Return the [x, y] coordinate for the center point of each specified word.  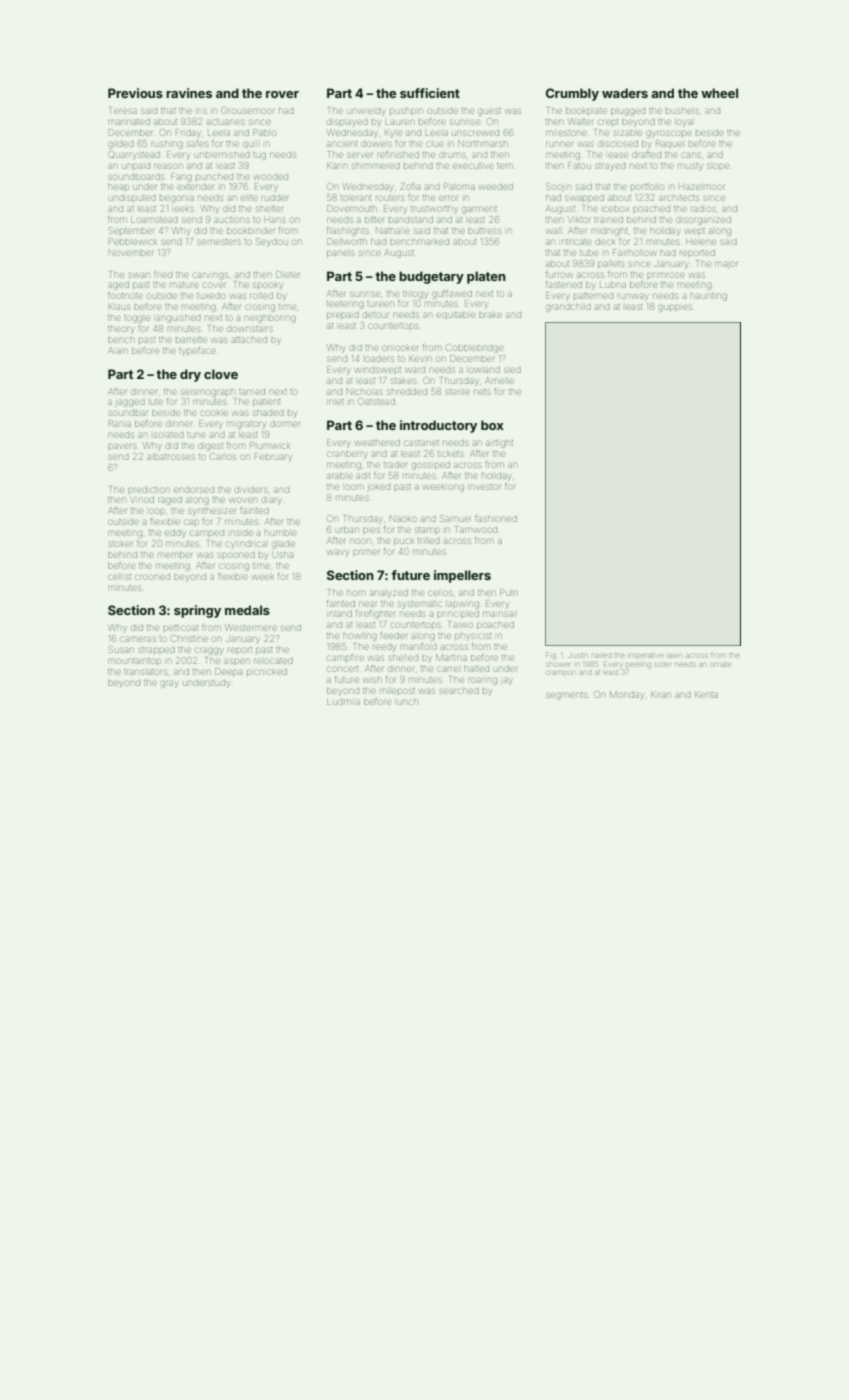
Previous [135, 93]
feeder [393, 636]
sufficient [430, 93]
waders [625, 93]
